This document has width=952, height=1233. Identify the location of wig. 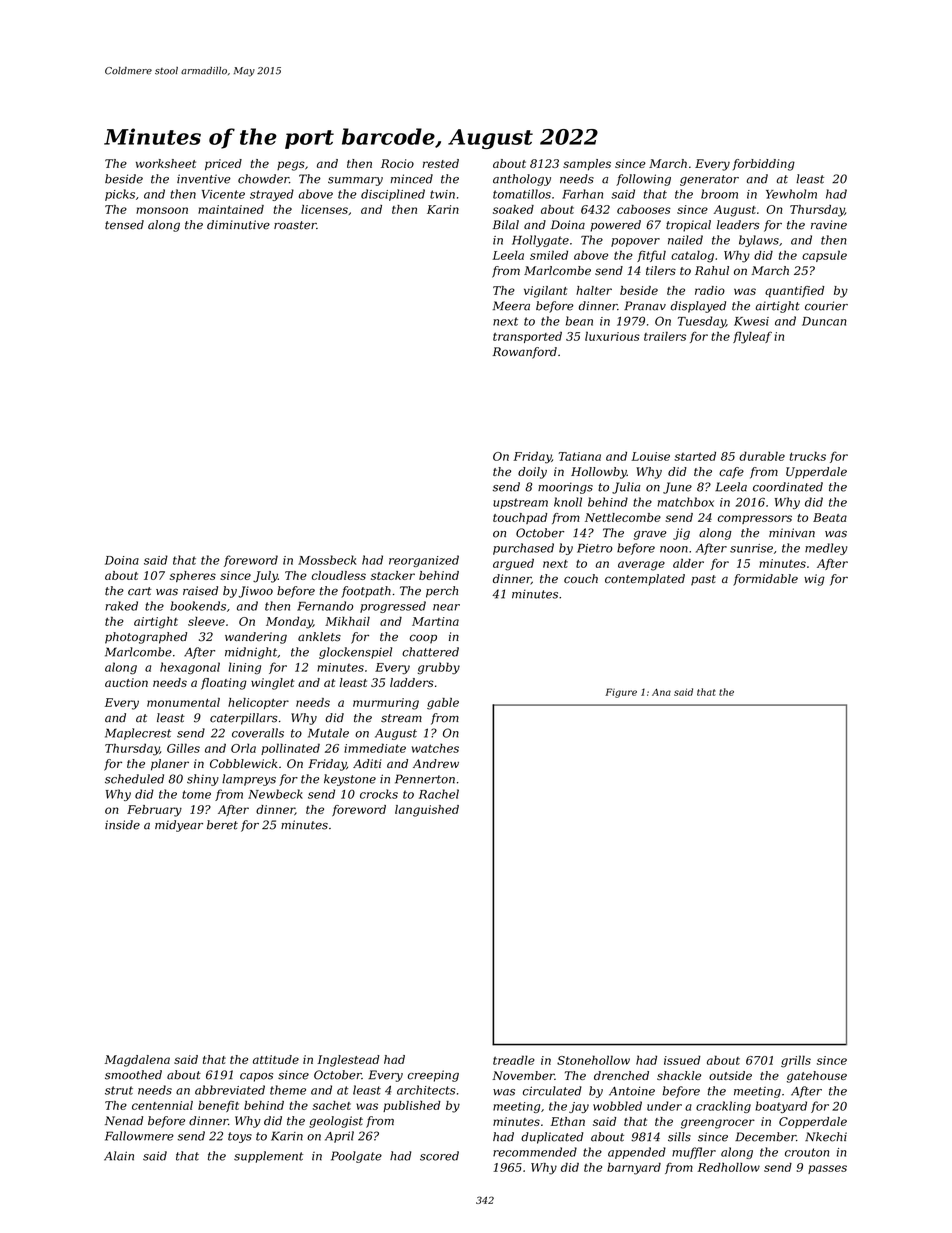
(814, 580).
